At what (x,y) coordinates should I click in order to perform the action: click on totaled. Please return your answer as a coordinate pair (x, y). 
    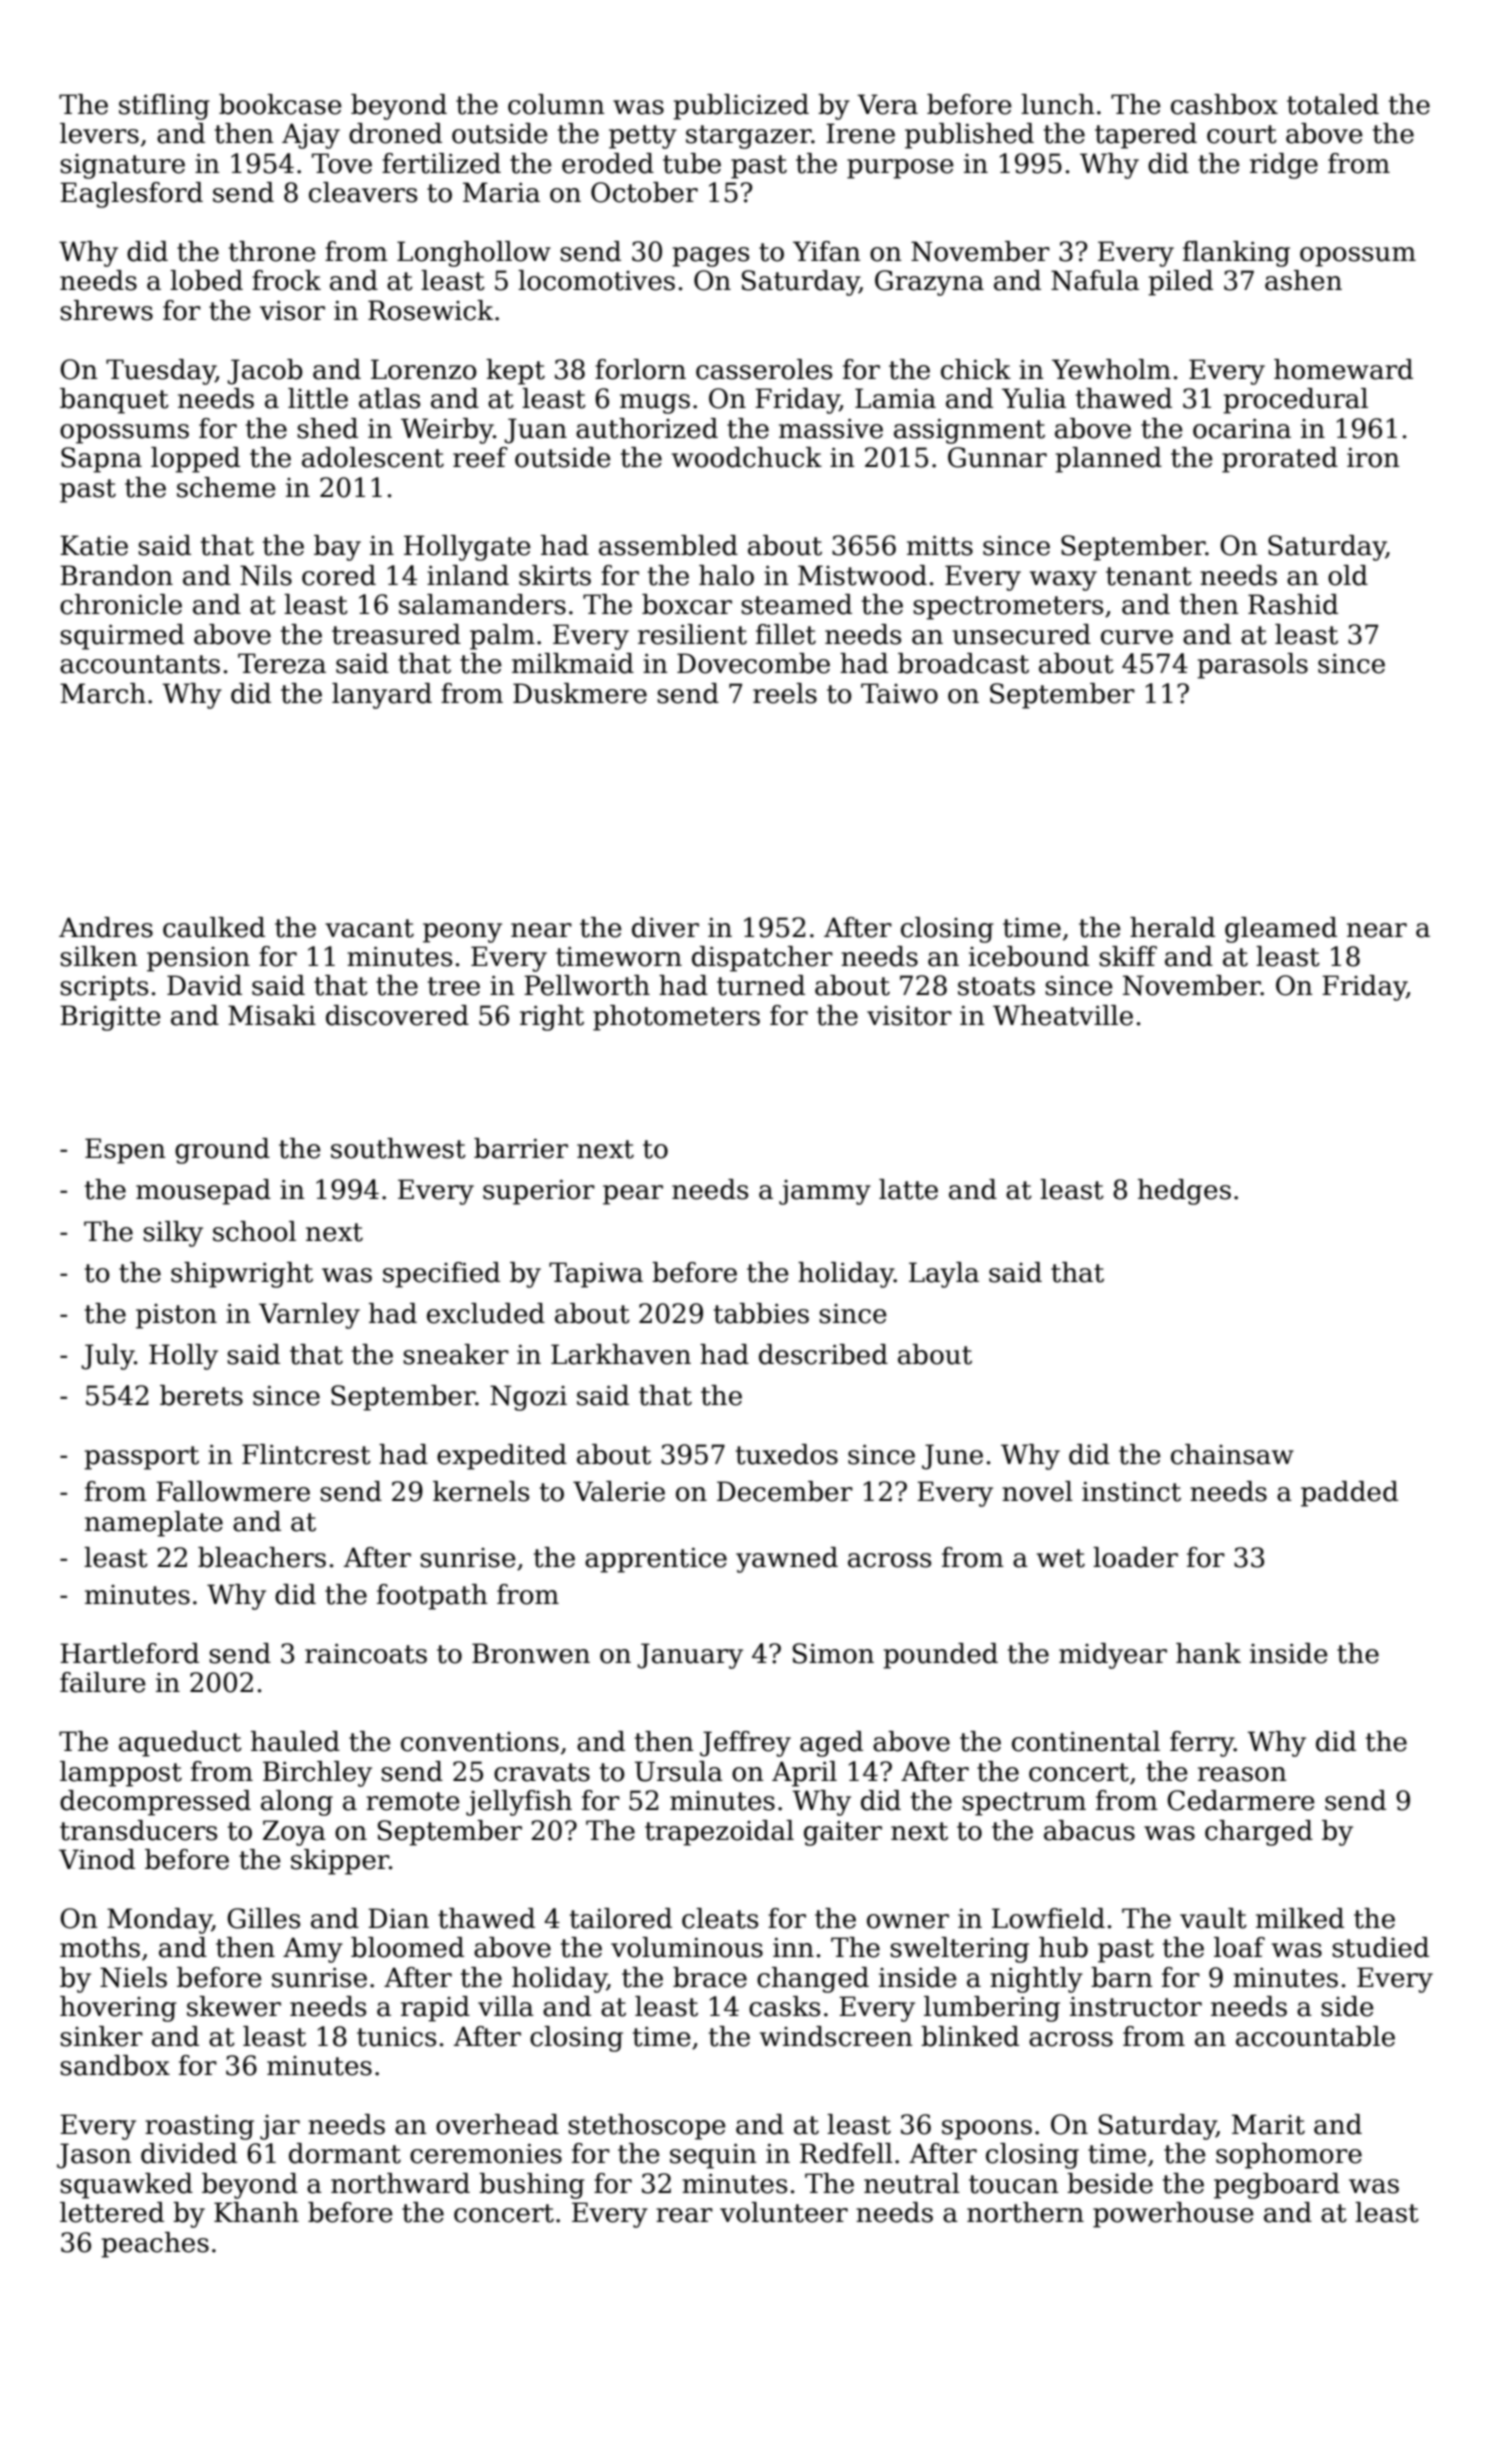
    Looking at the image, I should click on (1333, 104).
